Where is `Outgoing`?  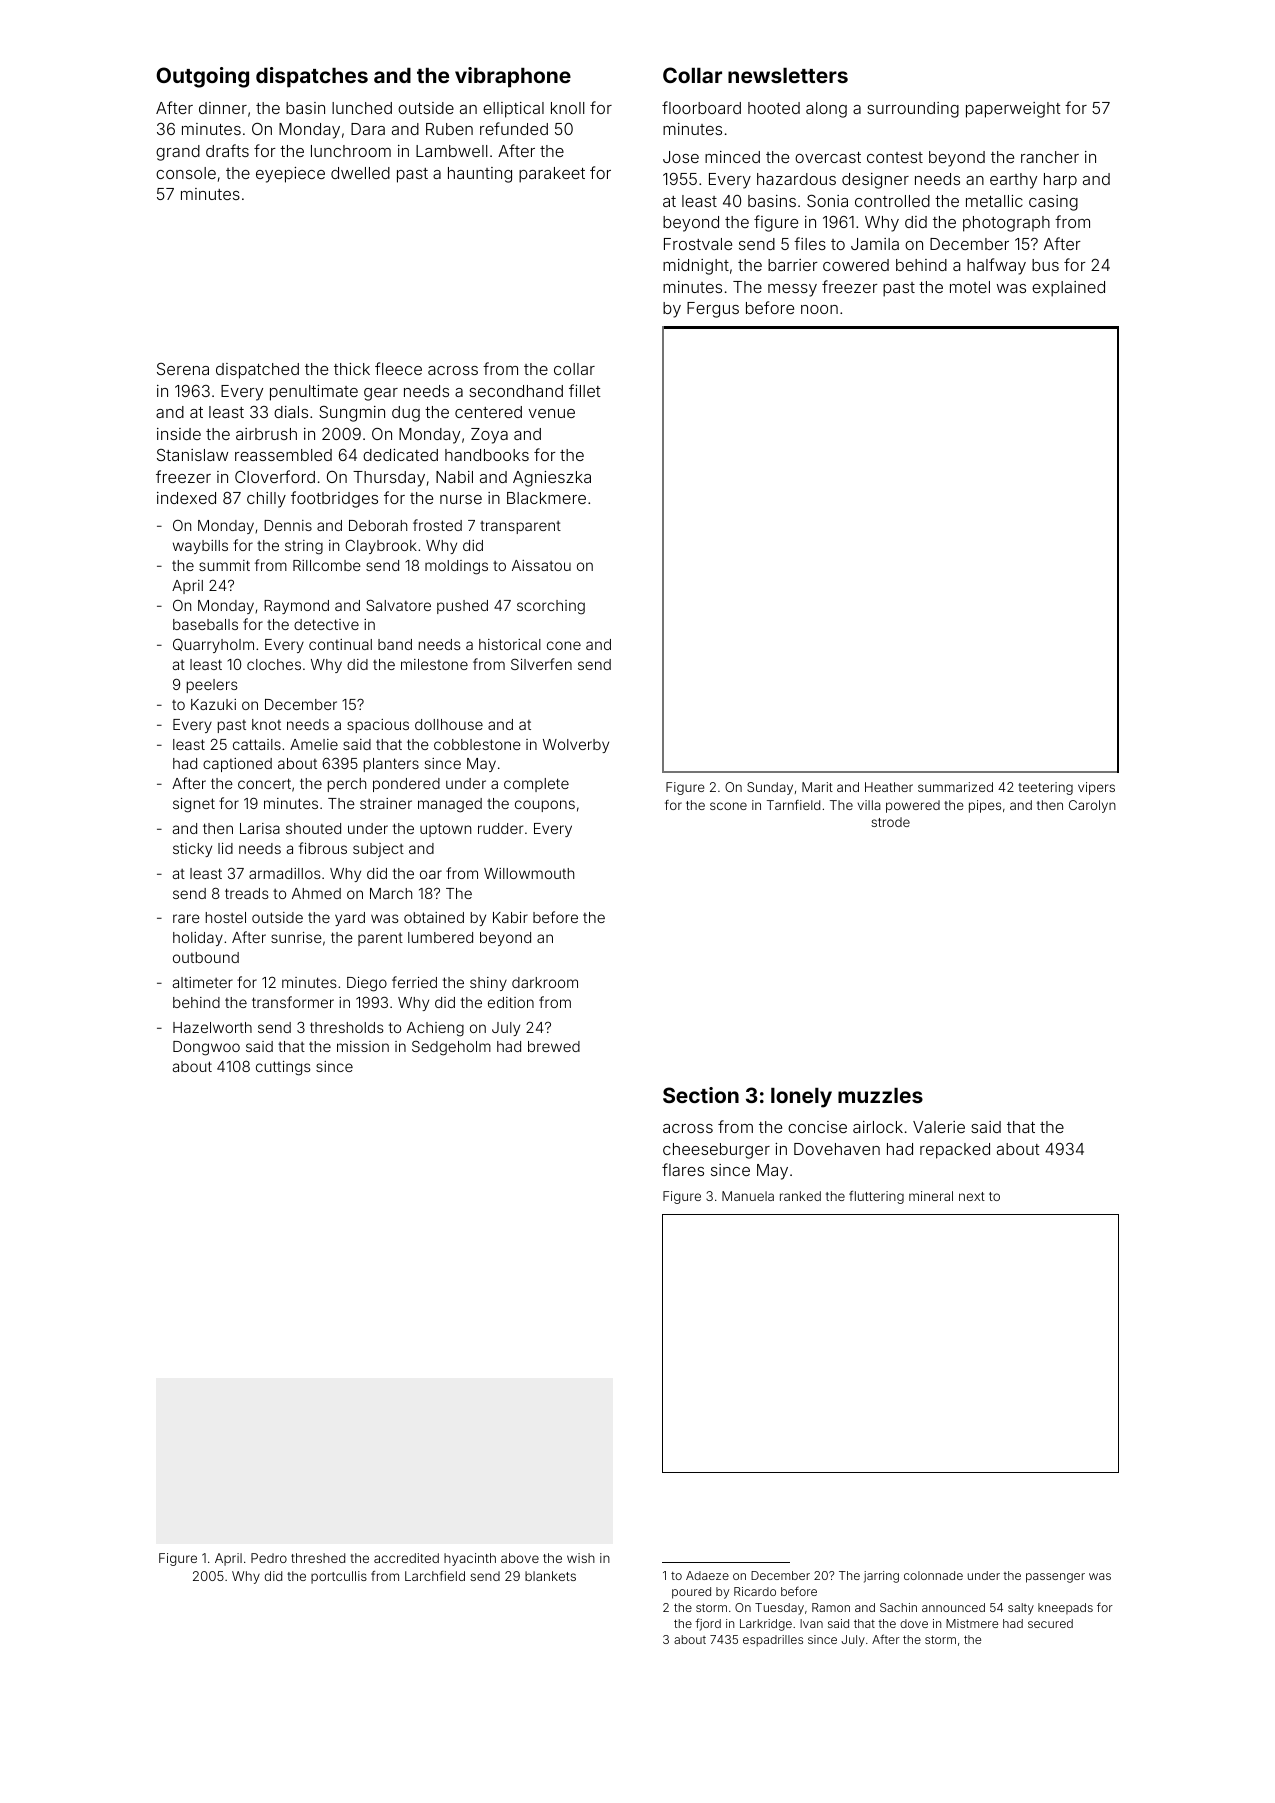 Outgoing is located at coordinates (202, 77).
